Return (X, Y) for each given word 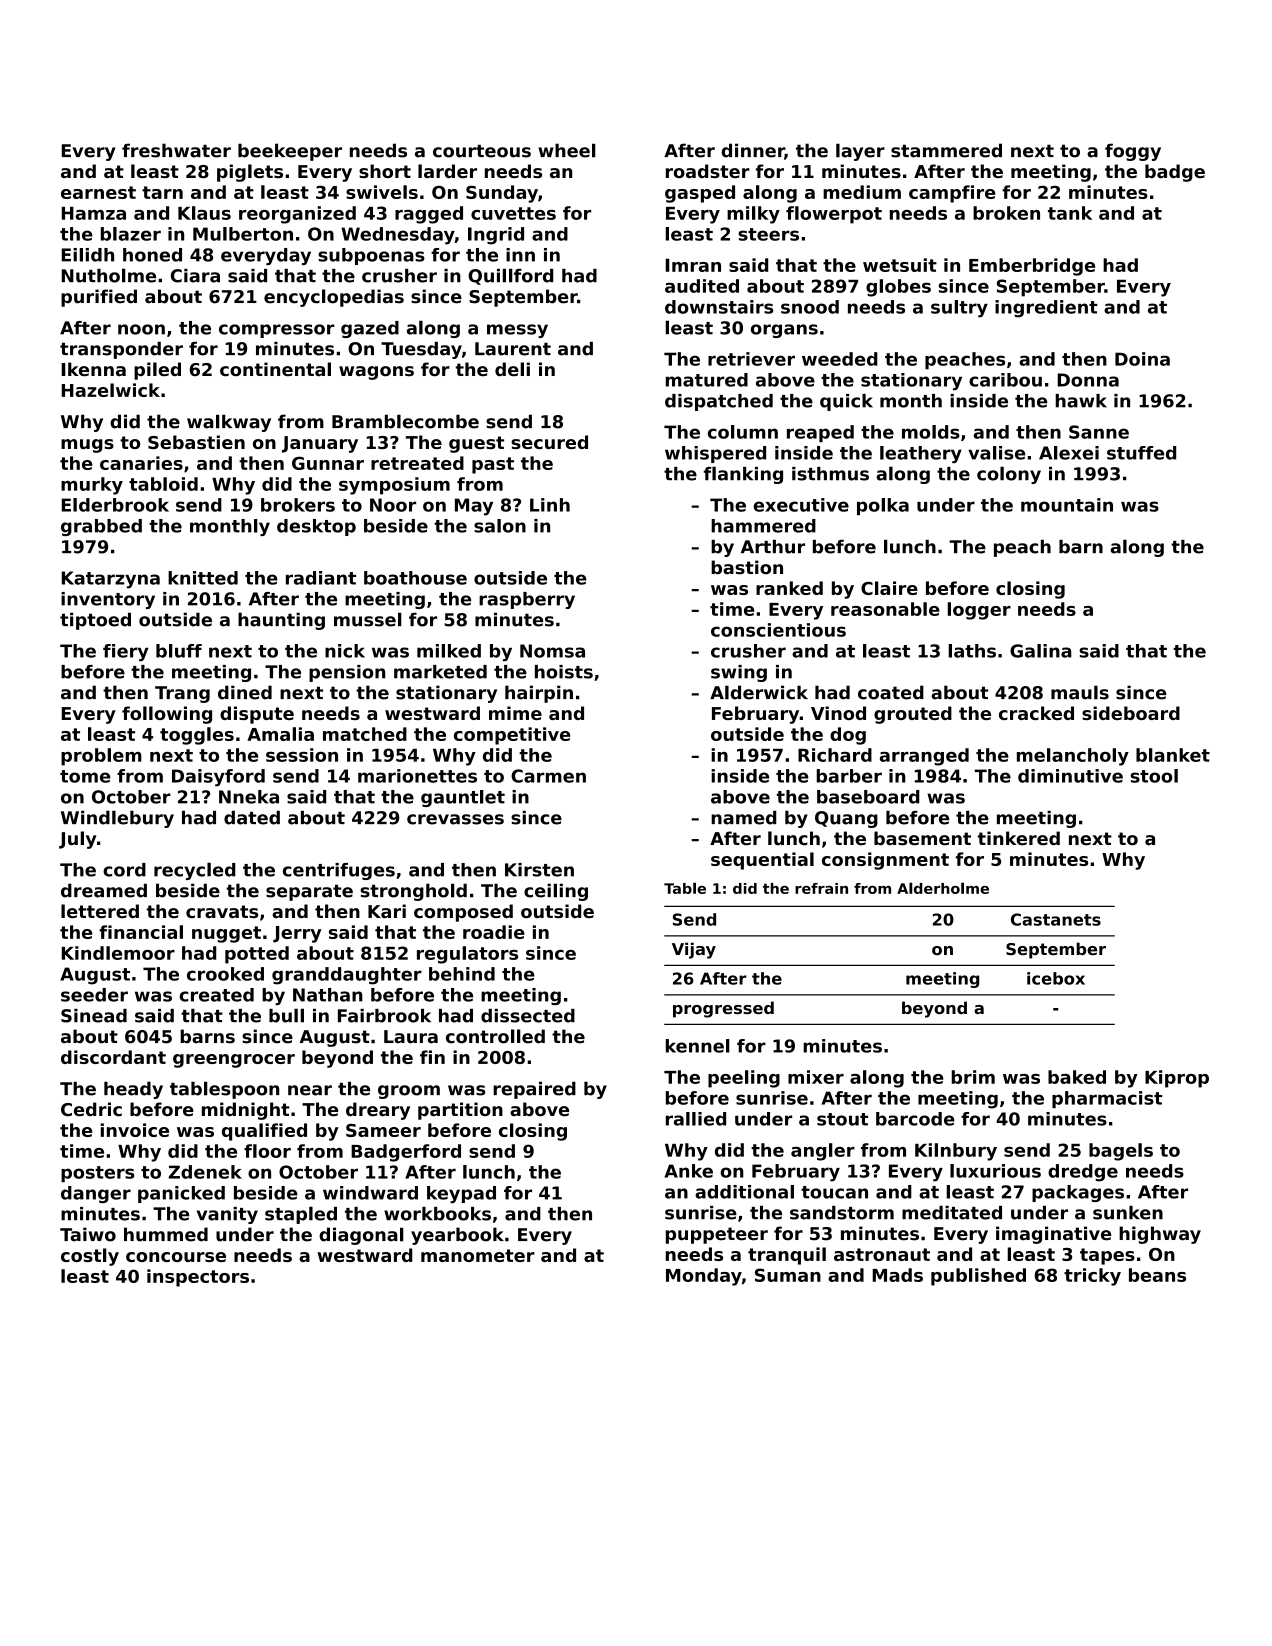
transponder (121, 350)
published (978, 1277)
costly (90, 1257)
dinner (753, 151)
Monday (704, 1277)
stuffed (1141, 453)
